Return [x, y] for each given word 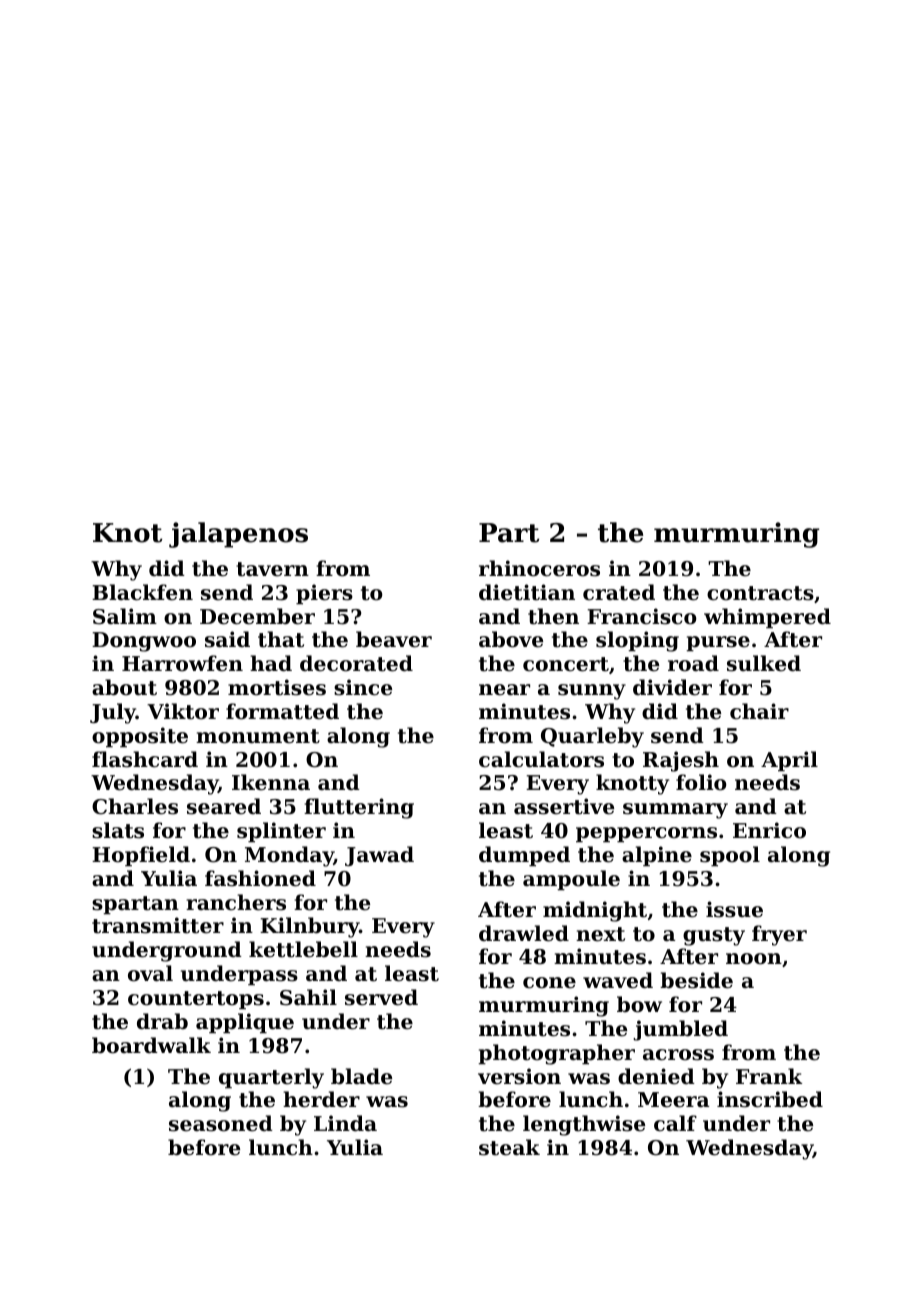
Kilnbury [309, 927]
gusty [714, 936]
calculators [541, 759]
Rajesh [681, 761]
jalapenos [238, 535]
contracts [760, 593]
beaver [394, 639]
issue [734, 909]
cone [549, 983]
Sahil [308, 997]
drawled [524, 933]
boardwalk [151, 1045]
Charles [135, 806]
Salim [125, 616]
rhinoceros [539, 568]
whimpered [767, 618]
